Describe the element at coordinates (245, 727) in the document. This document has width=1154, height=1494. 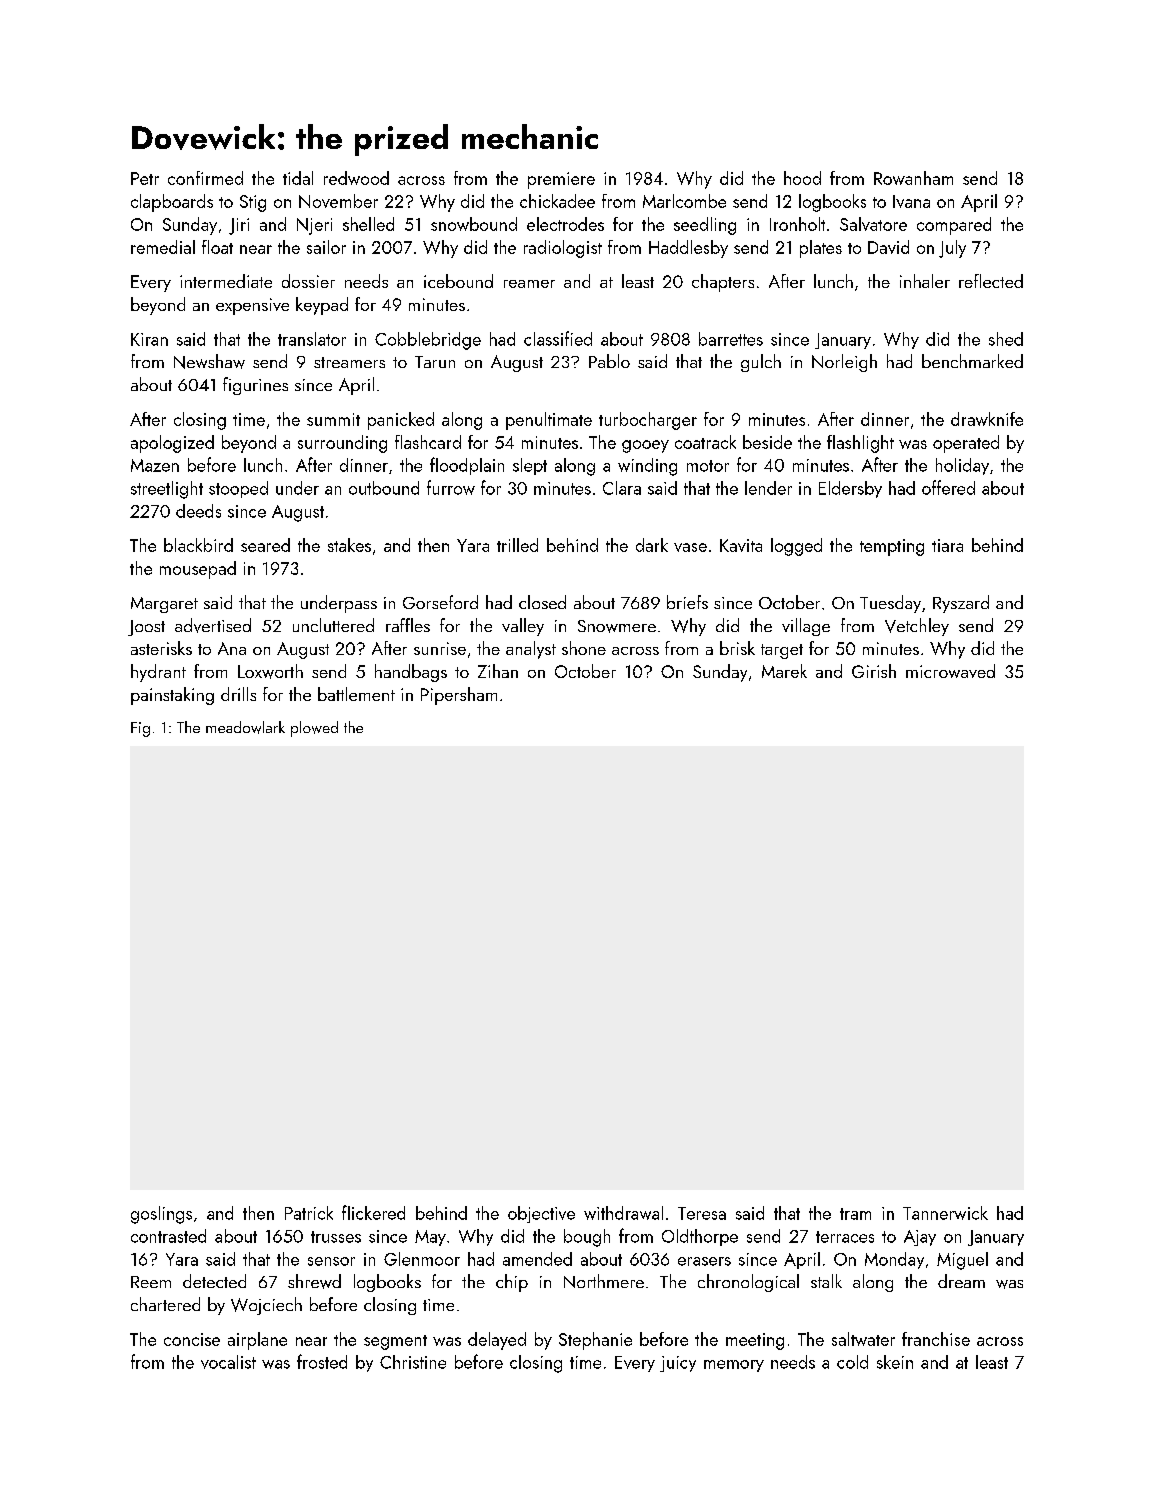
I see `meadowlark` at that location.
